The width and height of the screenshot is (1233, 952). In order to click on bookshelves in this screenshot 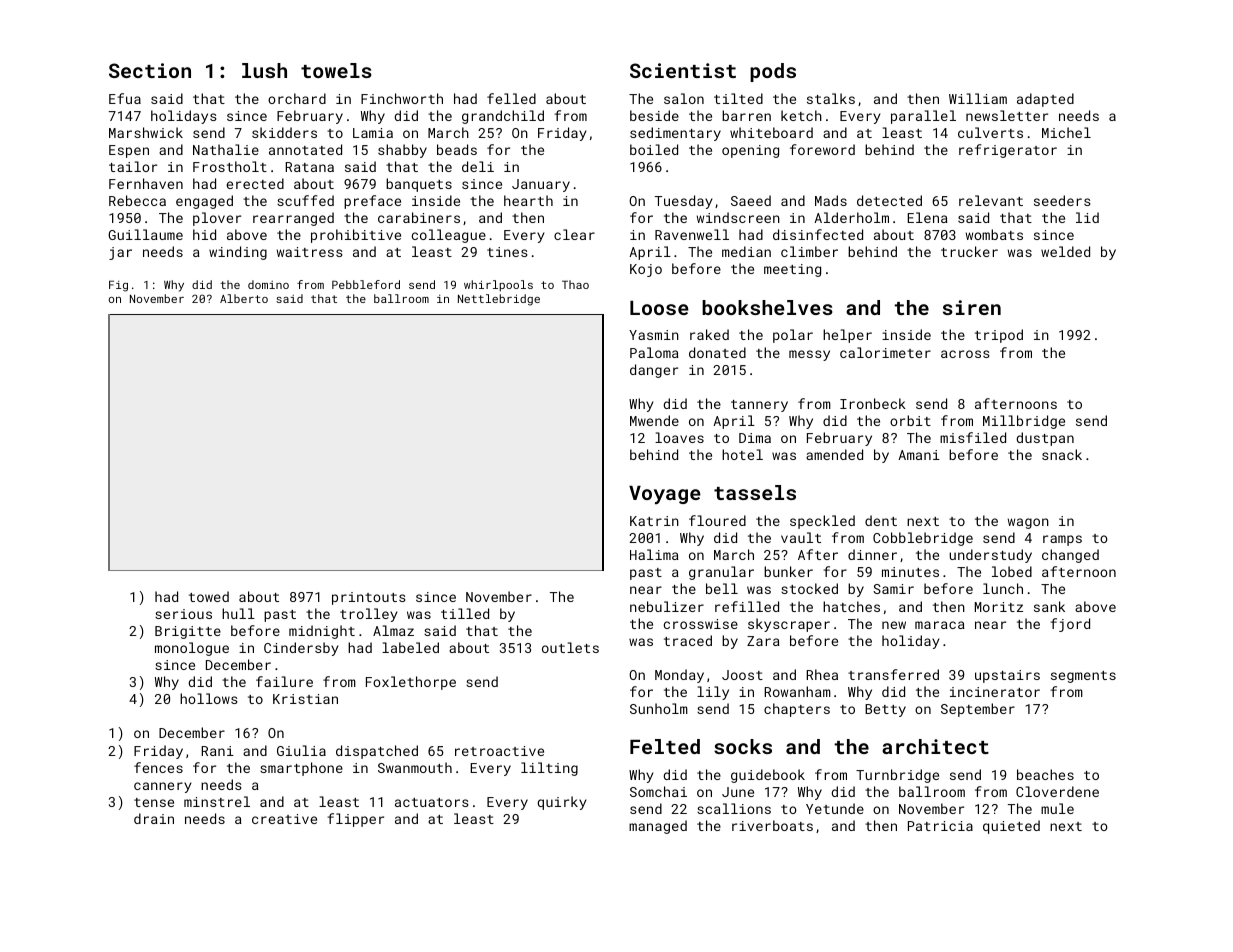, I will do `click(767, 307)`.
